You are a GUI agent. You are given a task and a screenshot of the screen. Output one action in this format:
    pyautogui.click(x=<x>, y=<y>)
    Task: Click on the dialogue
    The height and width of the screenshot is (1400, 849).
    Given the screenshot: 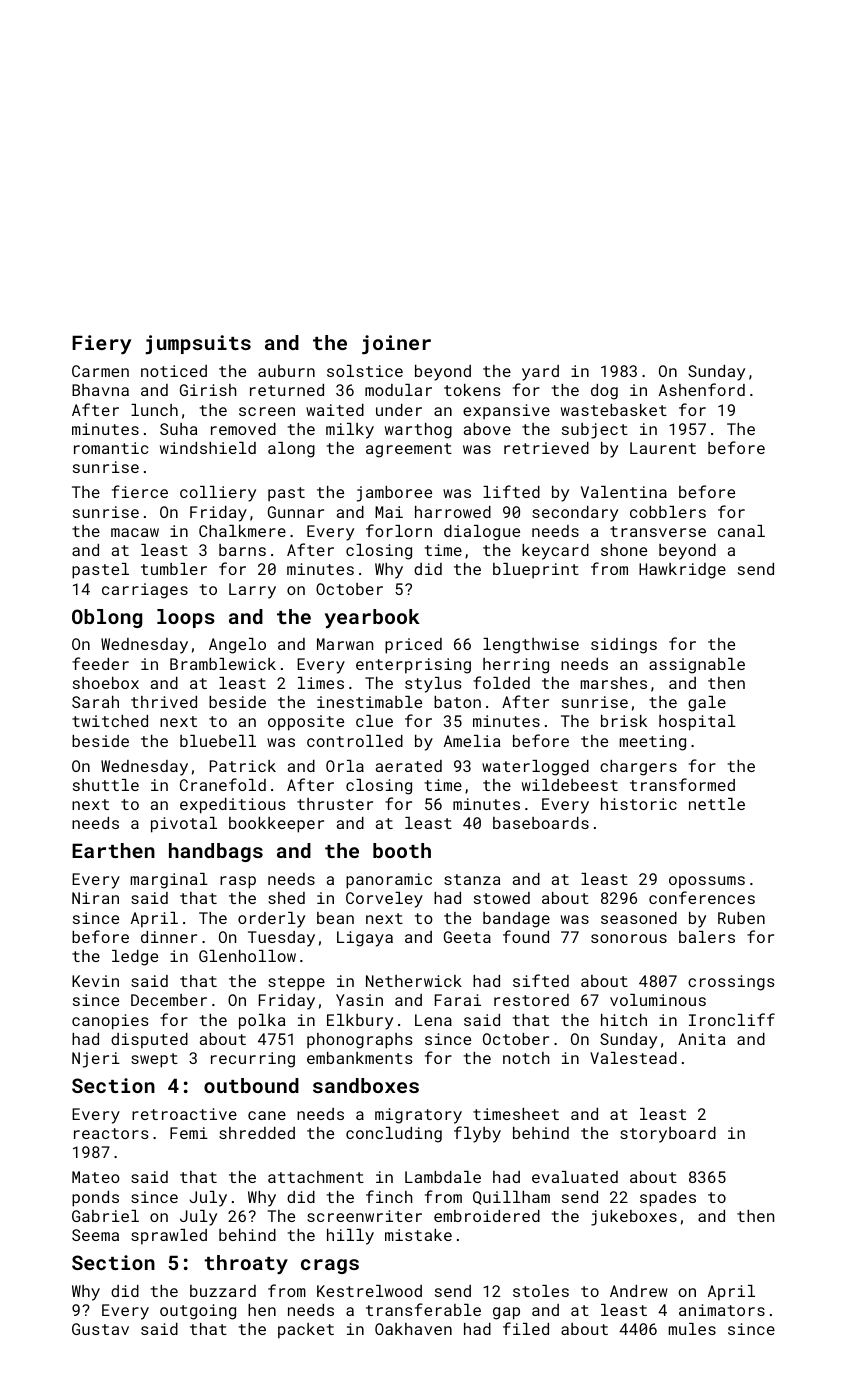 What is the action you would take?
    pyautogui.click(x=482, y=533)
